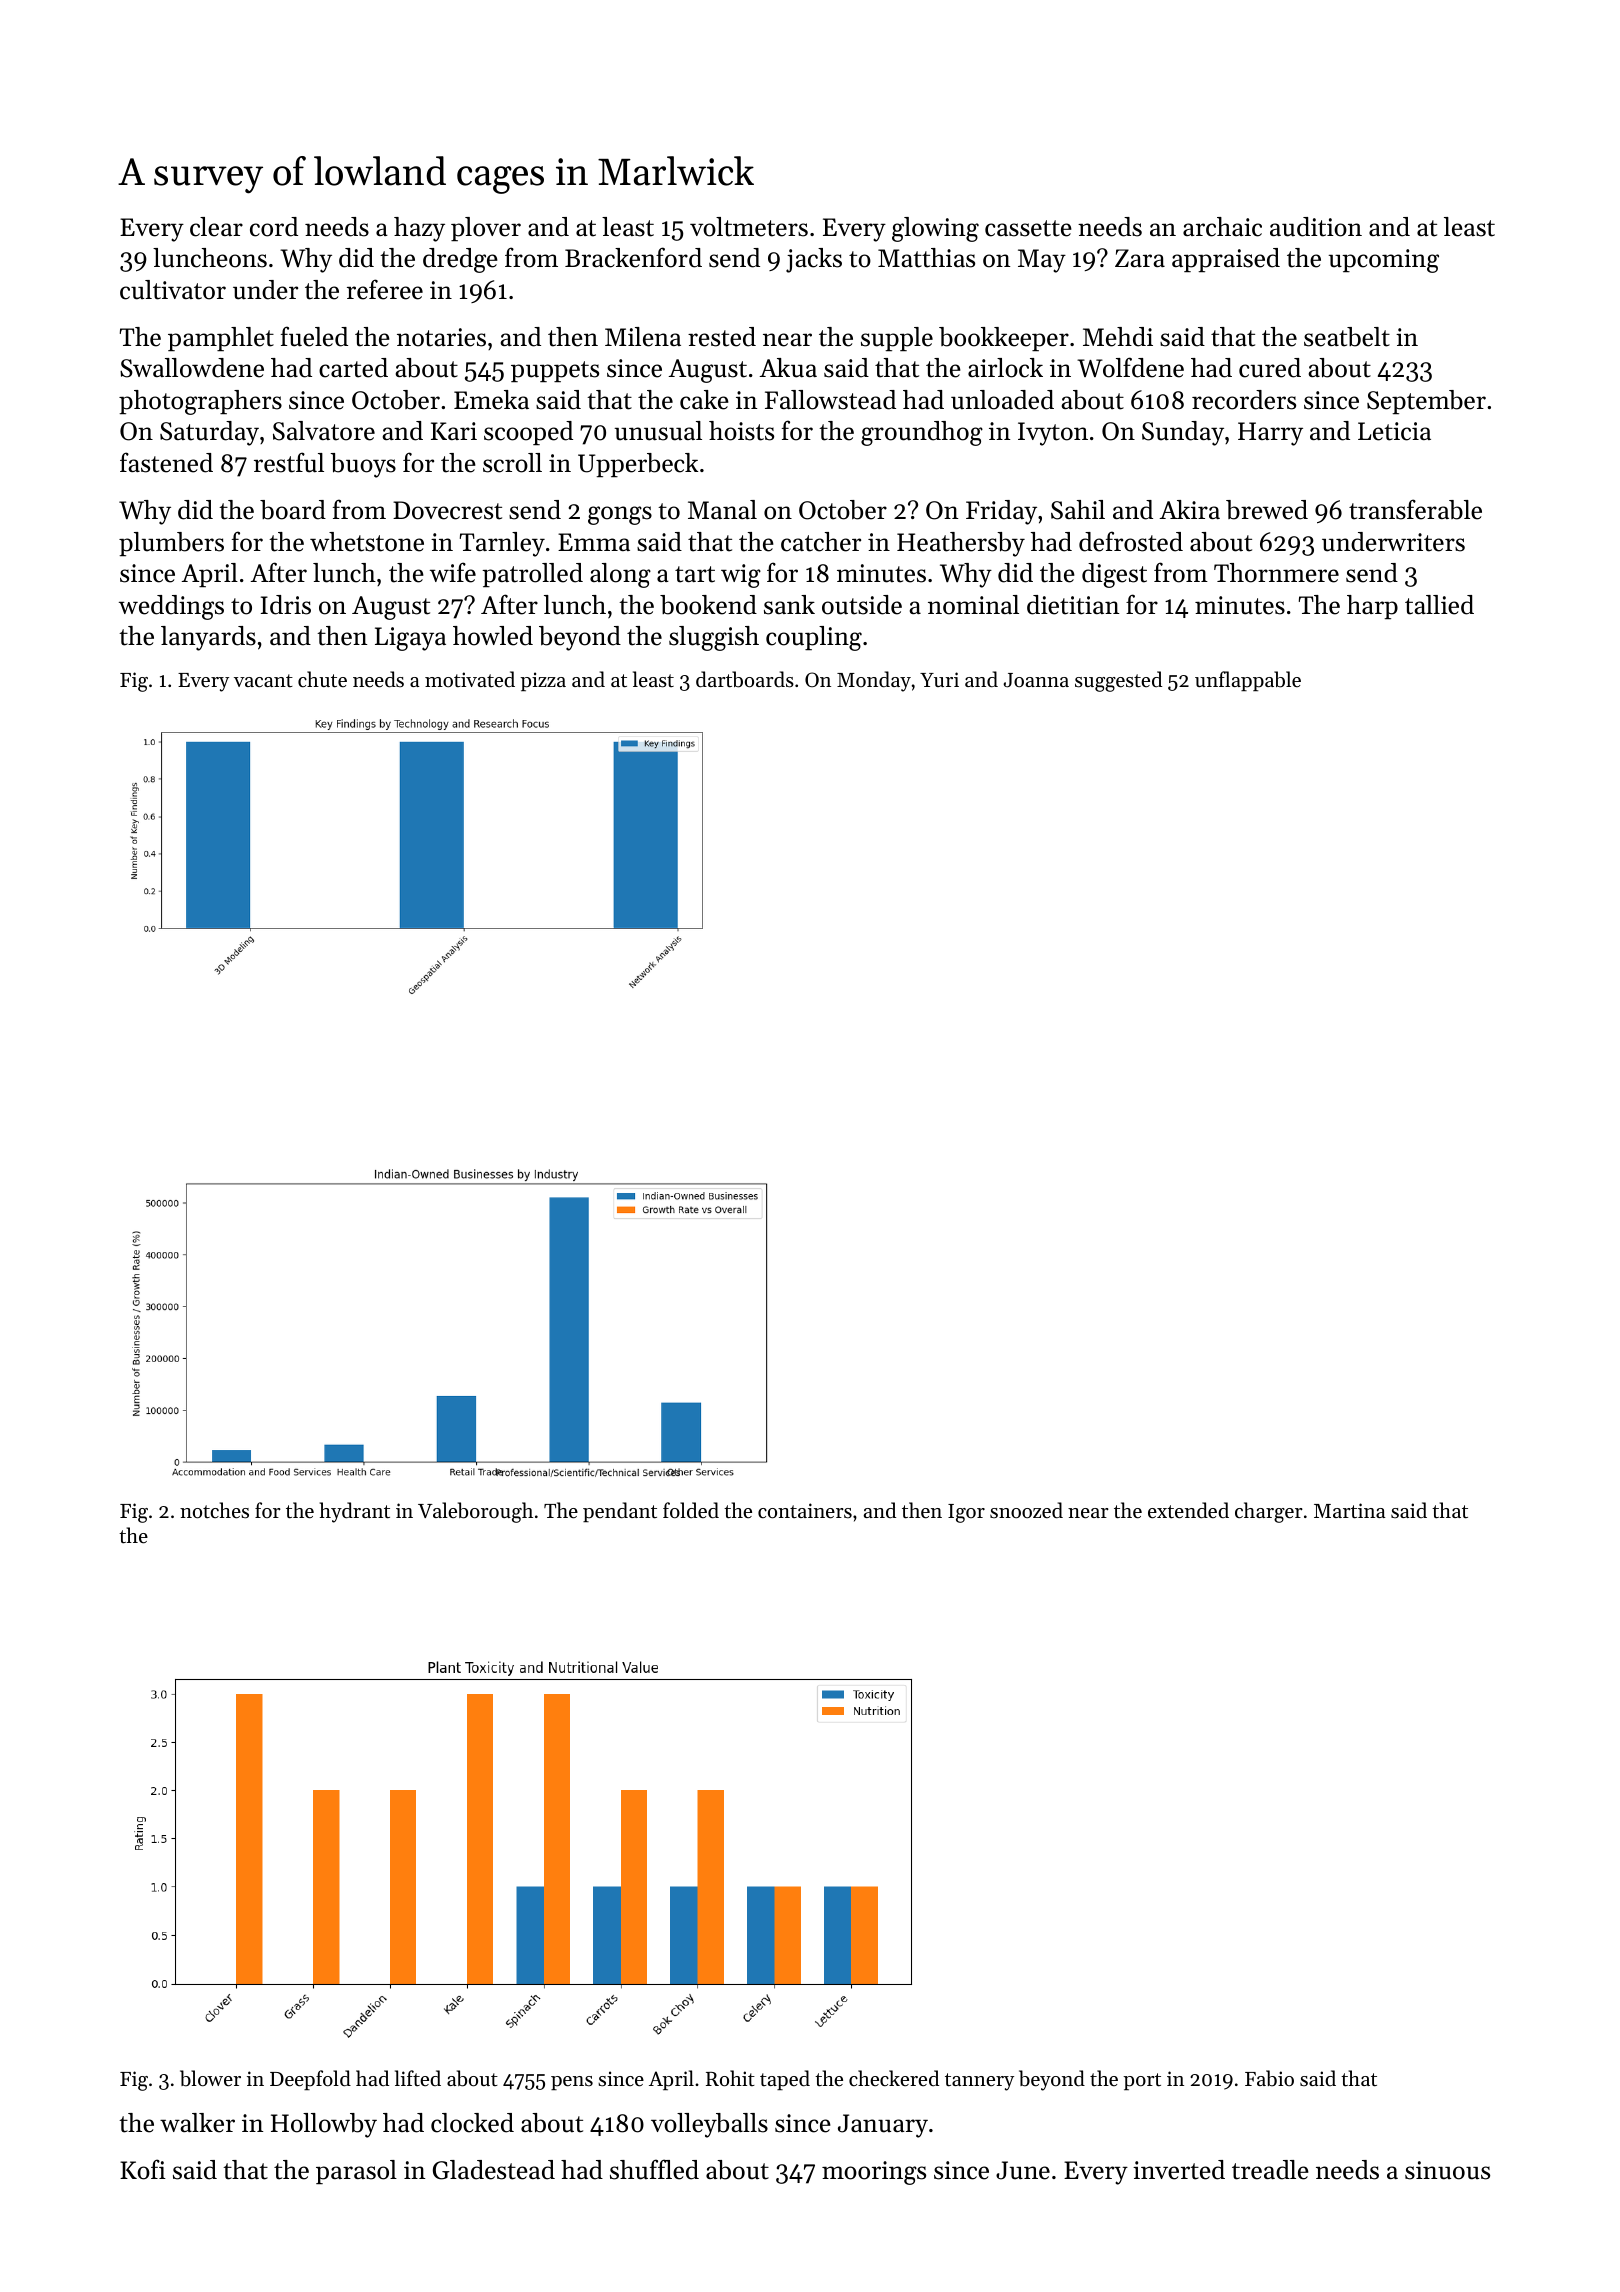 Image resolution: width=1620 pixels, height=2292 pixels. I want to click on nominal, so click(973, 605).
